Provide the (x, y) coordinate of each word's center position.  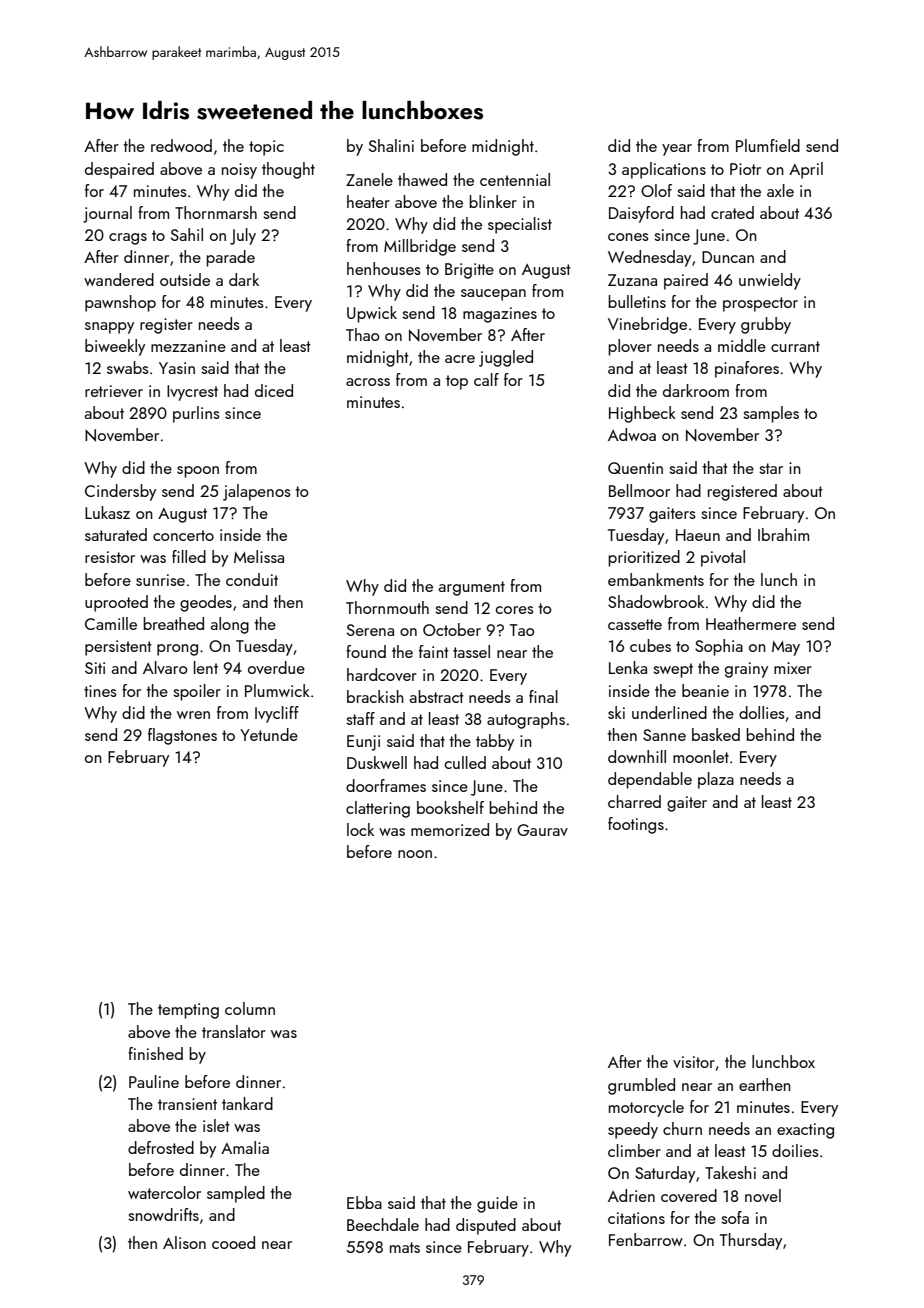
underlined (669, 712)
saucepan (493, 295)
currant (795, 346)
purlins (196, 414)
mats (405, 1247)
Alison (184, 1242)
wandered (119, 279)
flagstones (182, 736)
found (366, 651)
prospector (760, 304)
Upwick (372, 314)
